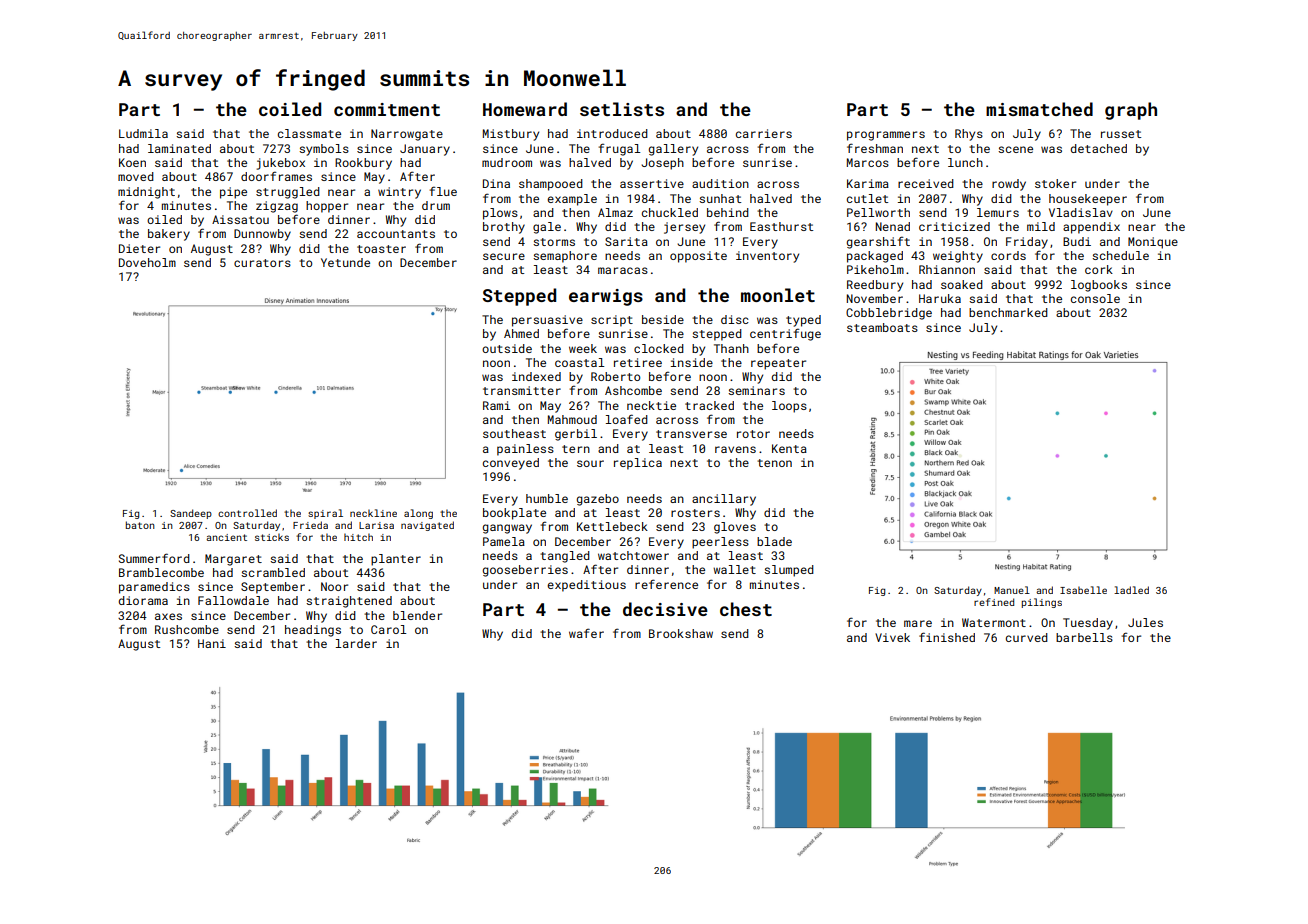 This screenshot has height=924, width=1308. I want to click on humble, so click(547, 498).
